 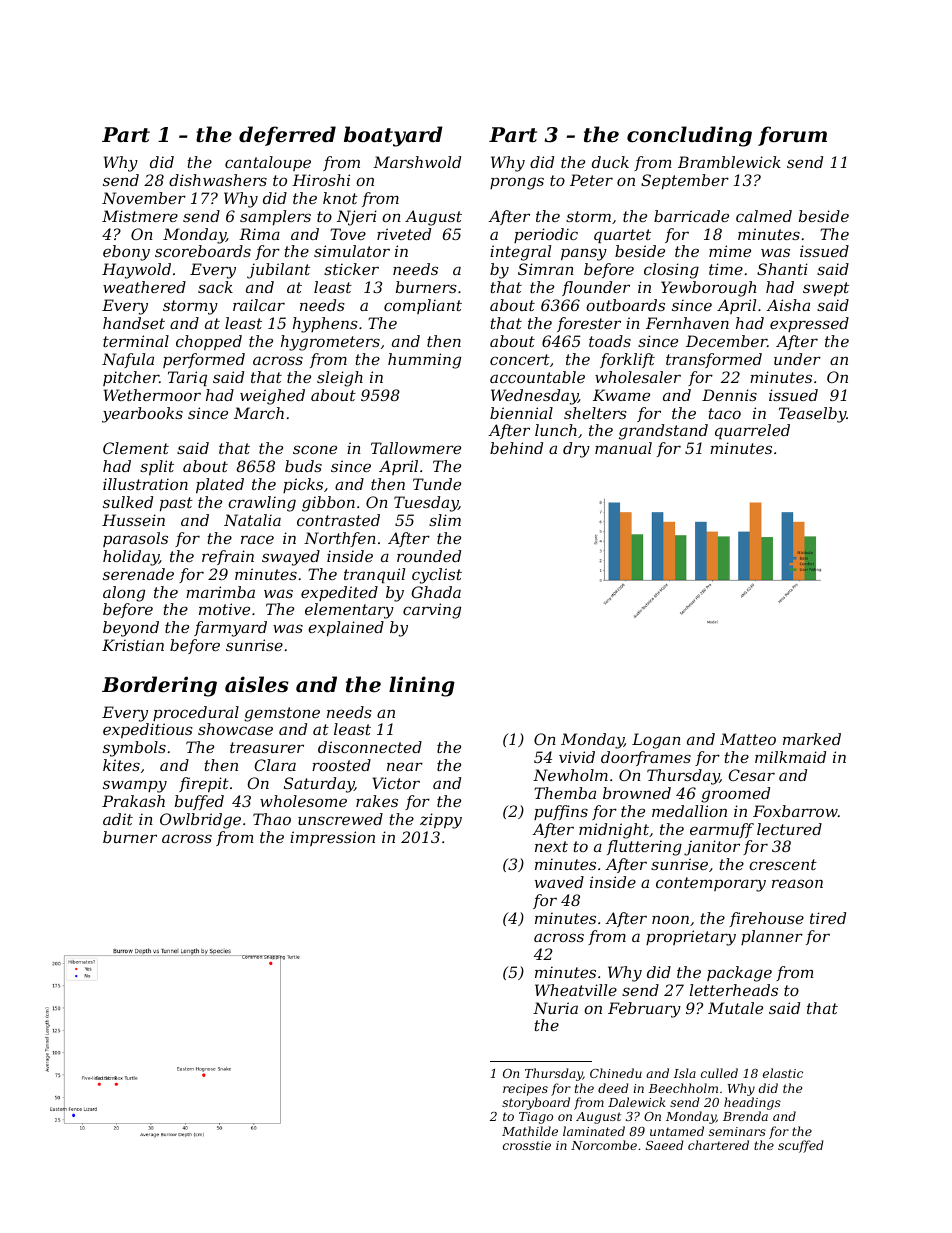 I want to click on vivid, so click(x=577, y=757).
